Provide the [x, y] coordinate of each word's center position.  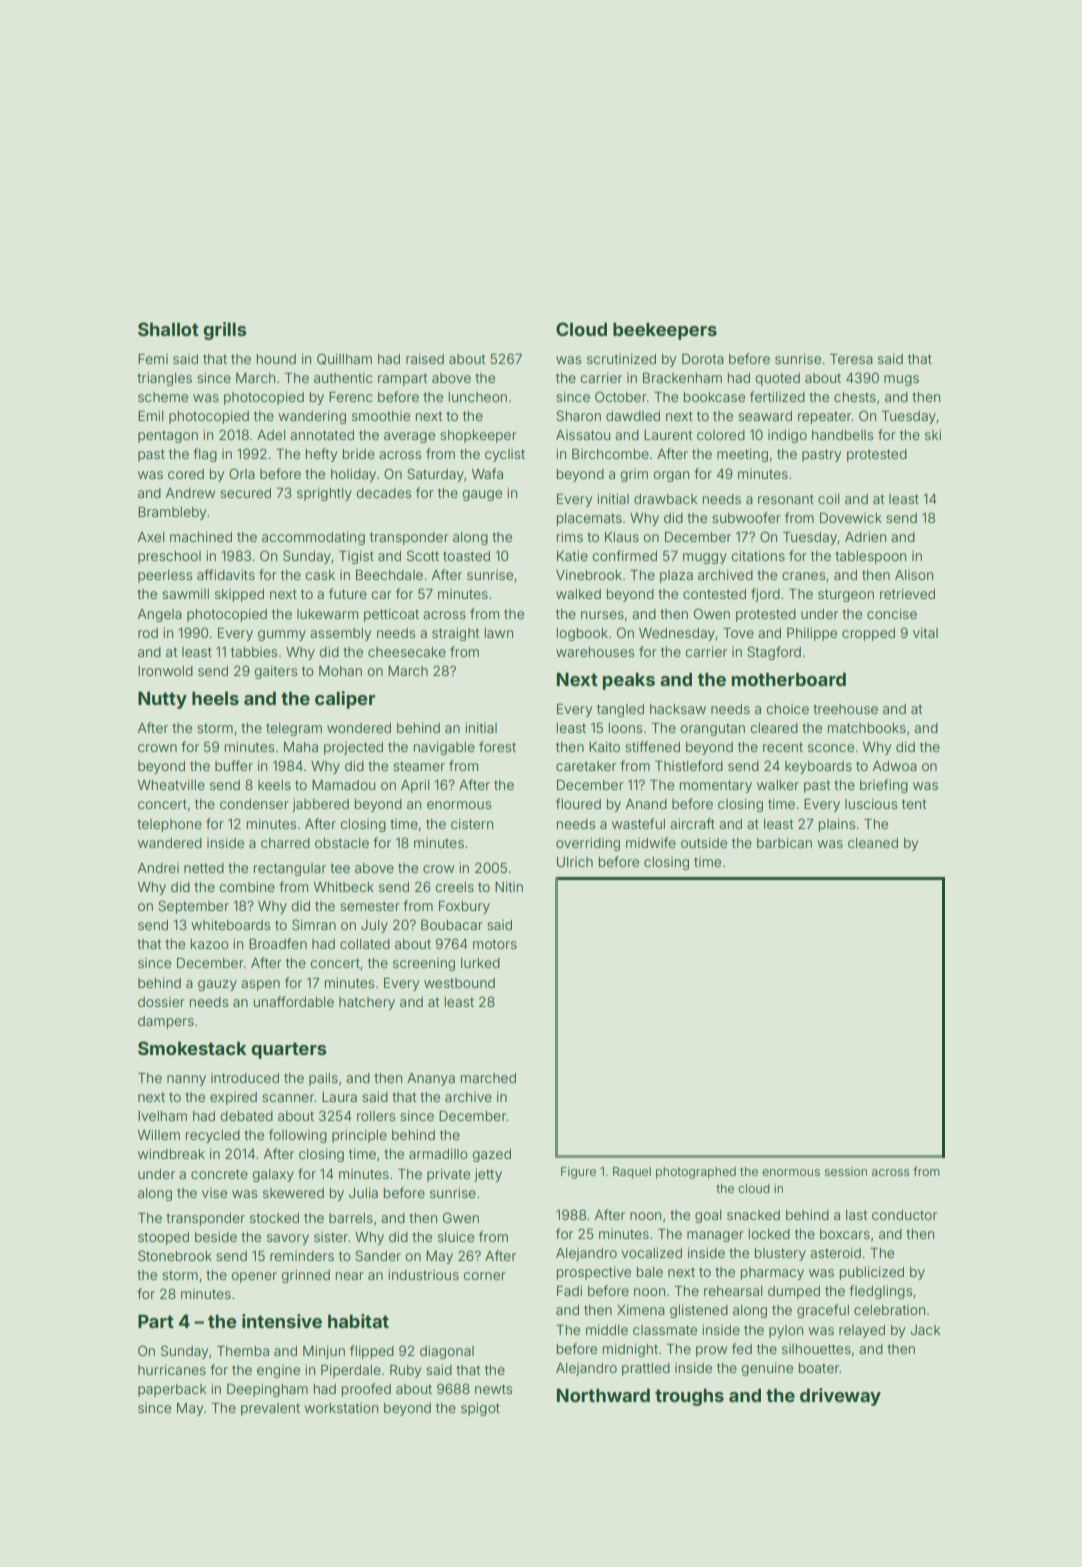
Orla [242, 473]
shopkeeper [478, 436]
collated [365, 944]
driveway [840, 1397]
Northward [603, 1395]
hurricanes [172, 1370]
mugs [901, 380]
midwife [651, 842]
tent [914, 804]
